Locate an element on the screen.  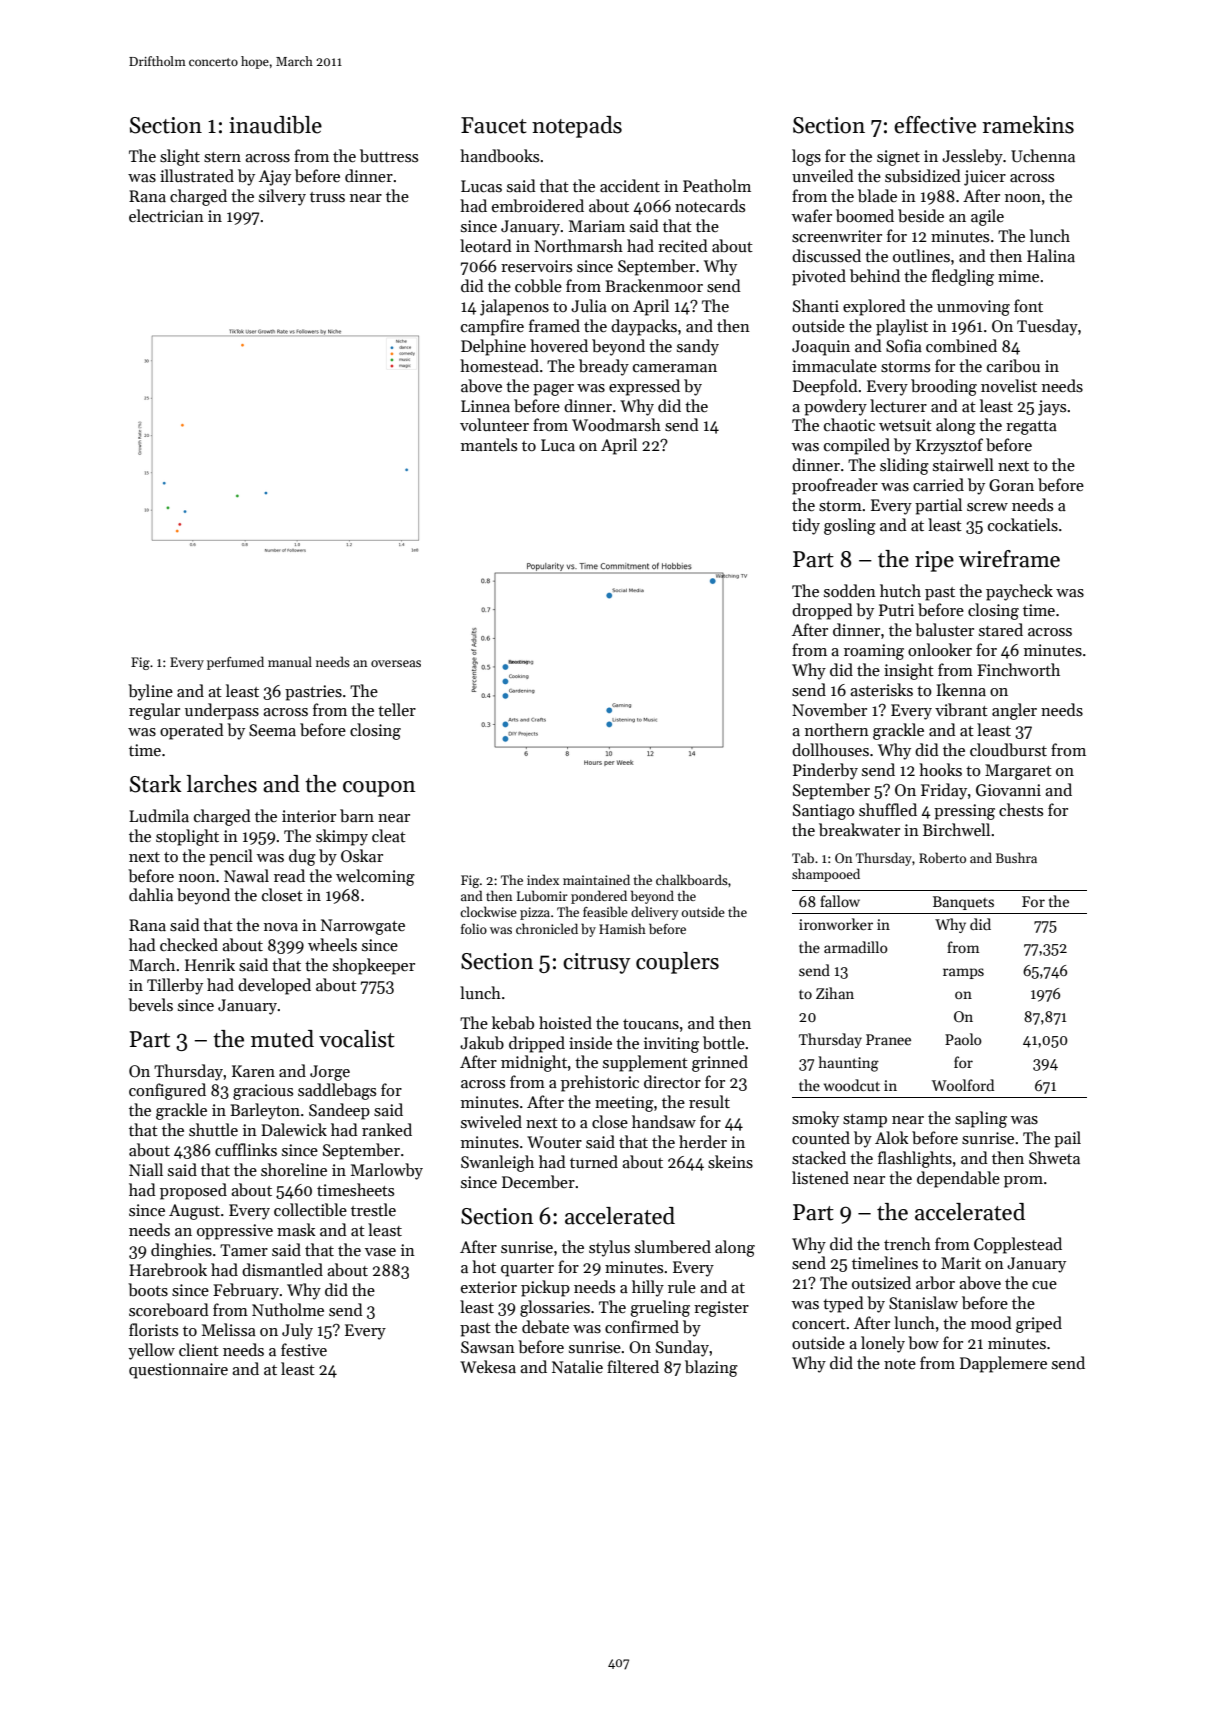
ramekins is located at coordinates (1028, 125).
